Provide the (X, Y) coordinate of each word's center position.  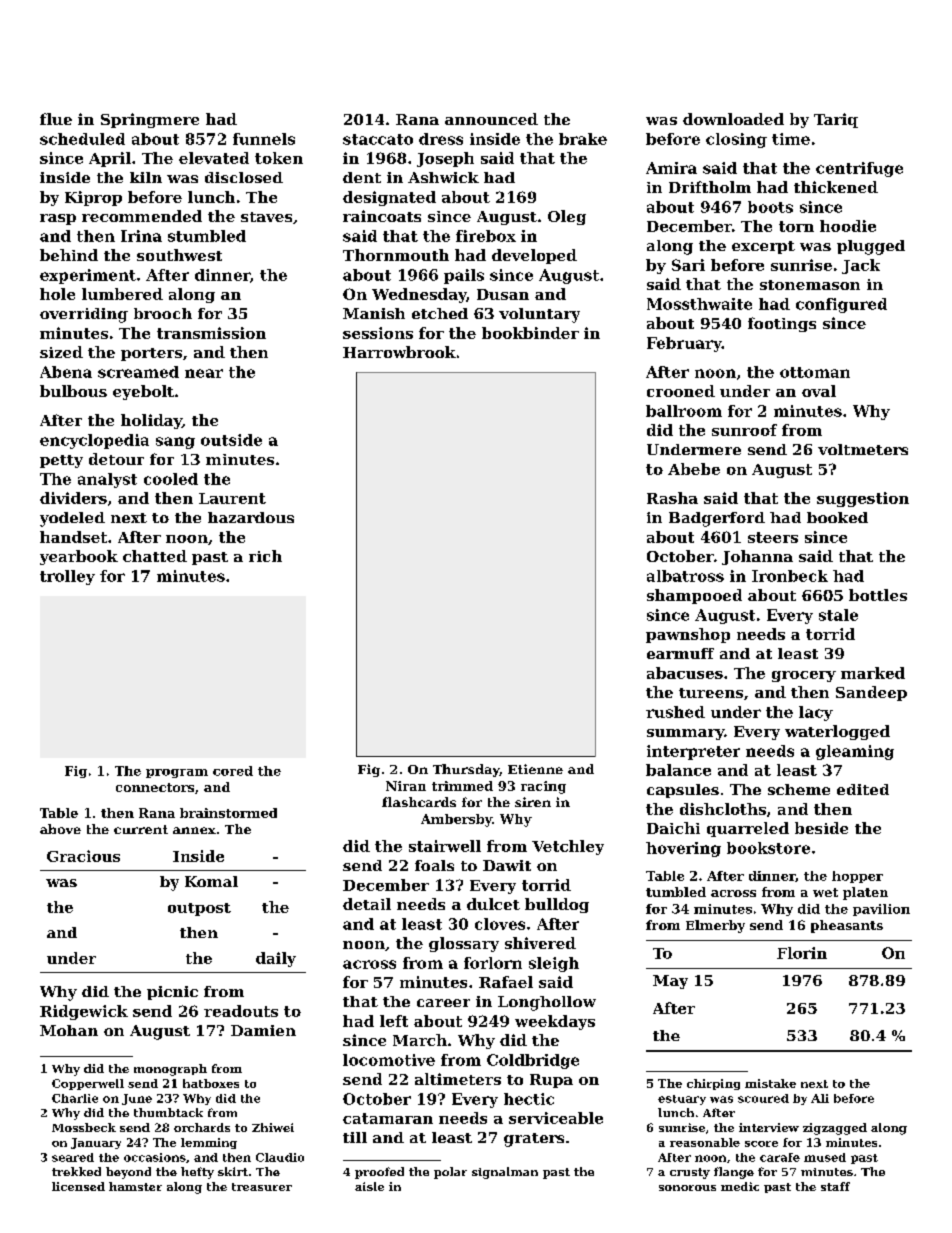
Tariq (836, 120)
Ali (820, 1098)
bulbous (73, 391)
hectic (529, 1099)
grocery (804, 676)
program (177, 773)
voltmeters (863, 449)
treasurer (262, 1187)
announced (491, 119)
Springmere (150, 120)
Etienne (535, 769)
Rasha (672, 498)
